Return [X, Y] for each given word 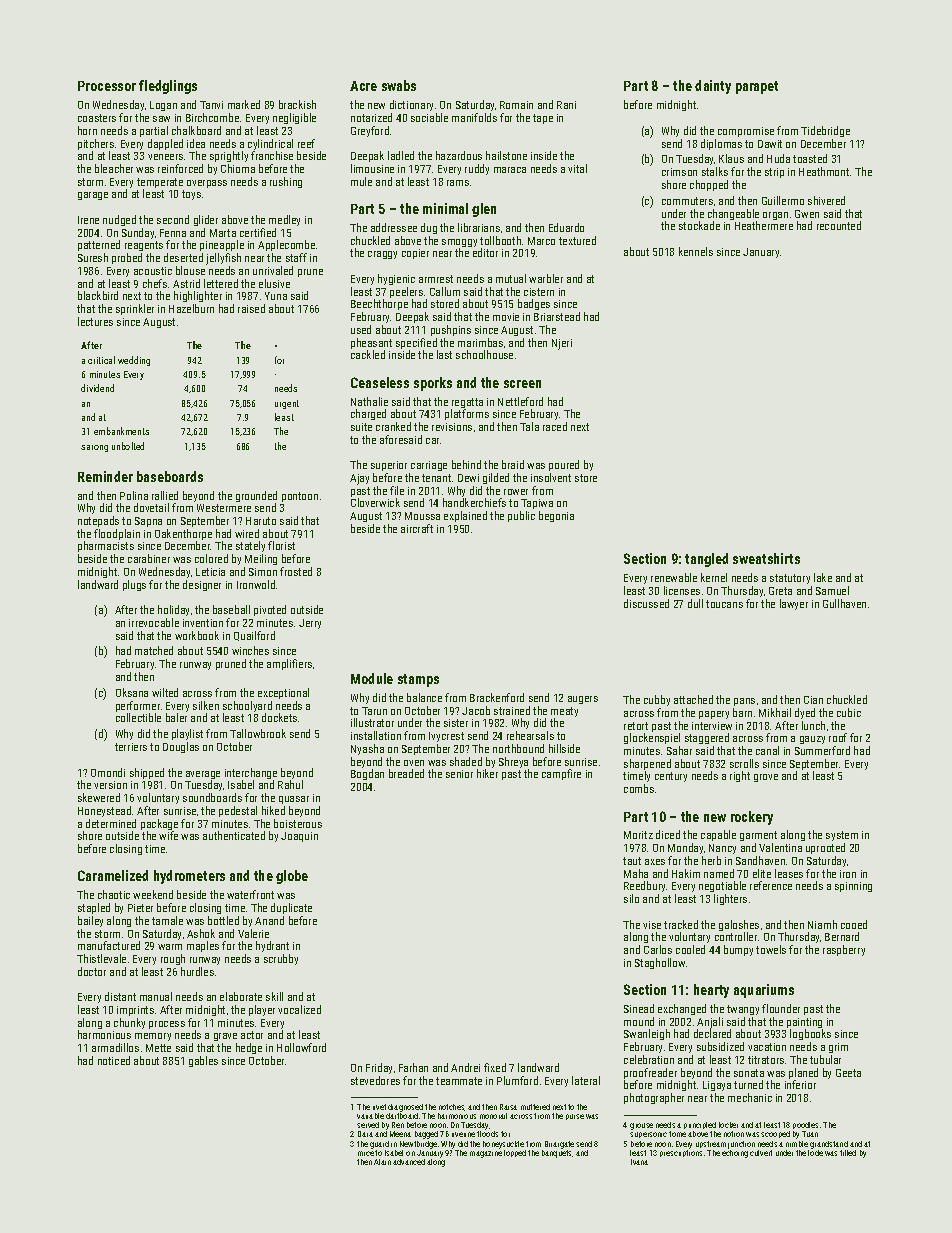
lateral [586, 1080]
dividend [97, 388]
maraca [510, 170]
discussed [646, 603]
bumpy [738, 950]
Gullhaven [844, 603]
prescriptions [681, 1153]
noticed [114, 1060]
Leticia [210, 572]
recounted [839, 225]
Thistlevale [101, 958]
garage [93, 196]
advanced [409, 1162]
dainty [713, 87]
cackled [368, 354]
